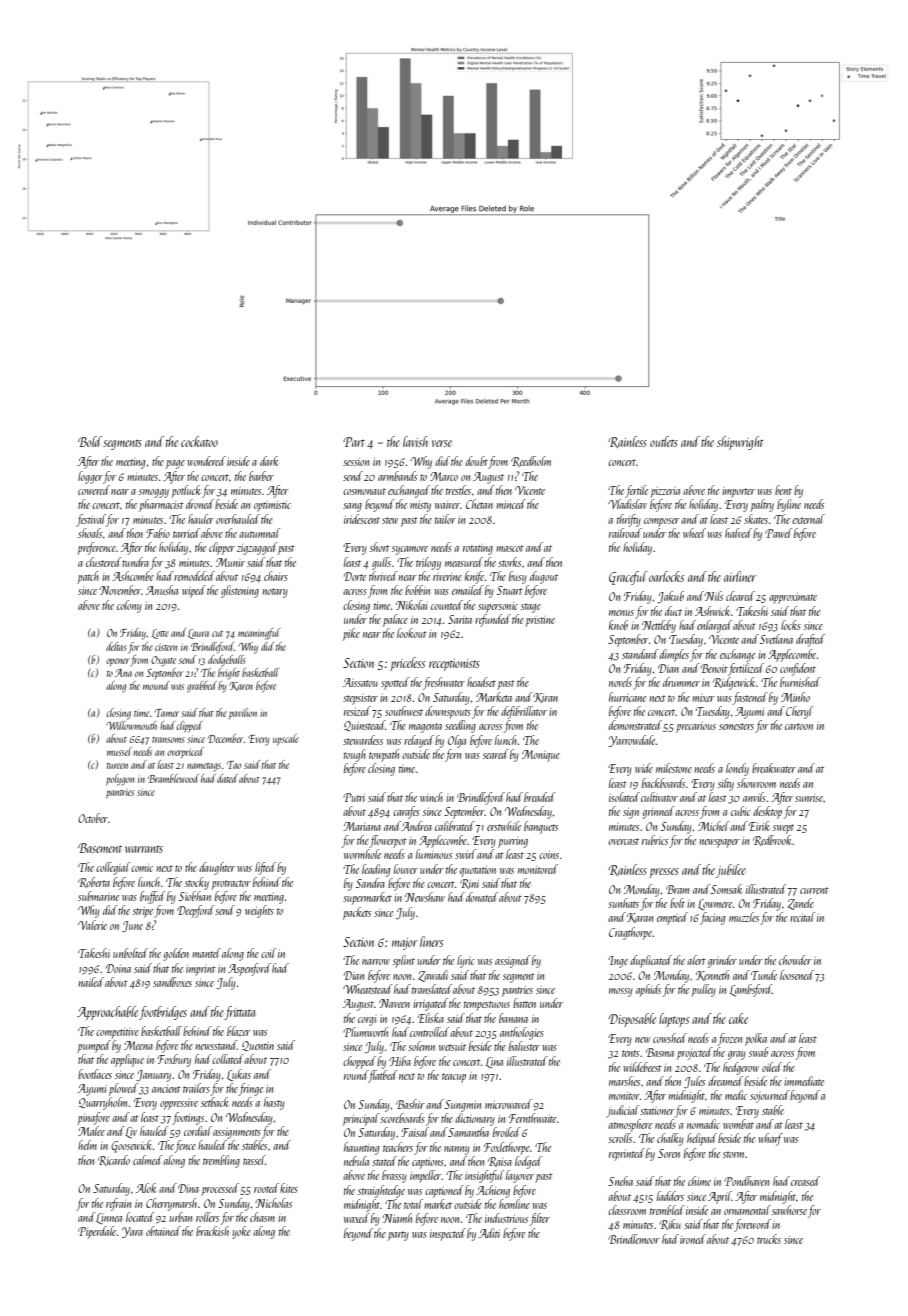  What do you see at coordinates (199, 441) in the screenshot?
I see `cockatoo` at bounding box center [199, 441].
